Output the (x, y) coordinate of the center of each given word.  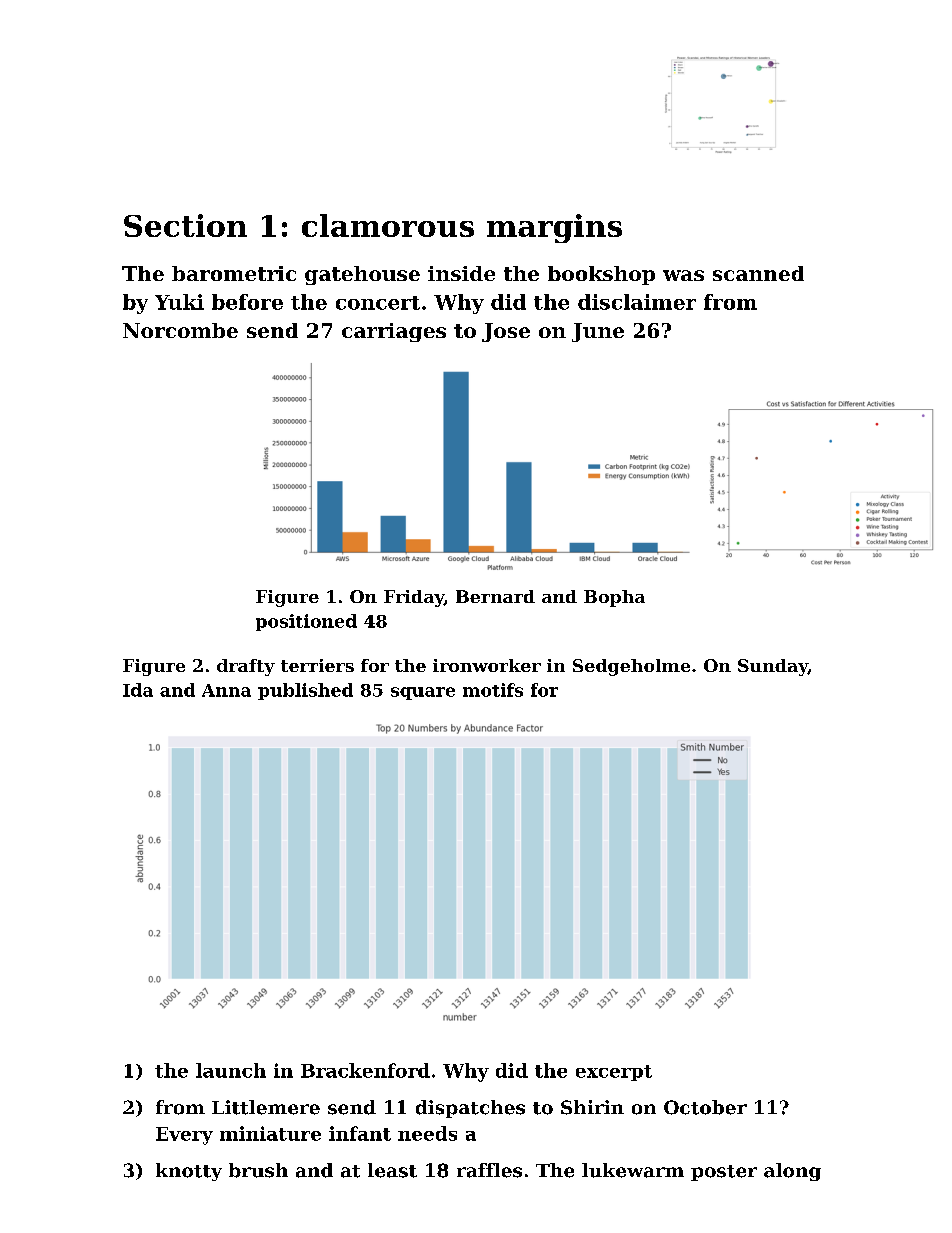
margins (554, 228)
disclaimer (637, 302)
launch (231, 1070)
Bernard (495, 596)
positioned (306, 622)
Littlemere (266, 1107)
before (247, 302)
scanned (758, 273)
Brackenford (365, 1070)
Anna (226, 690)
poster (724, 1173)
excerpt (614, 1073)
